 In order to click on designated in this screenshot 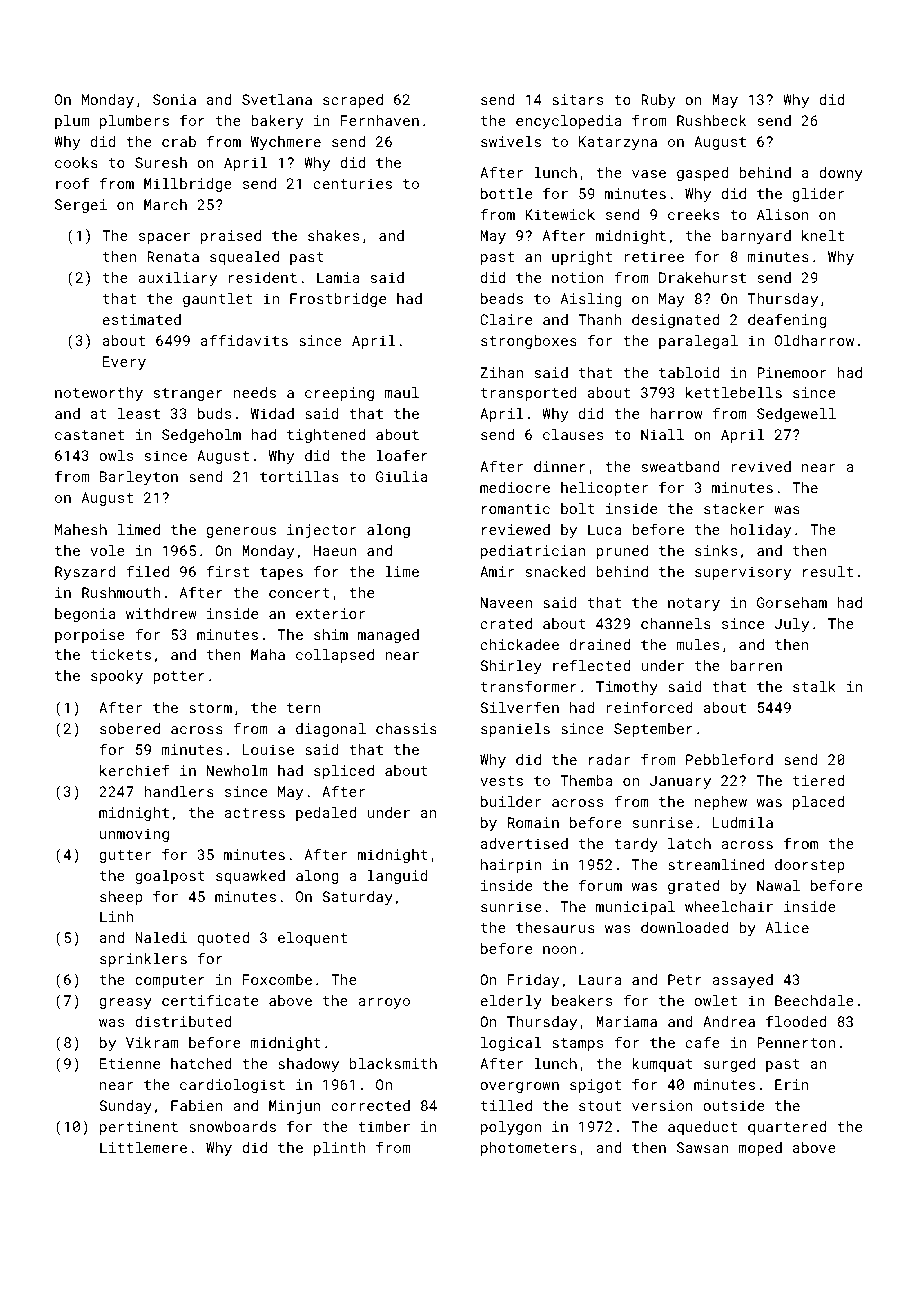, I will do `click(675, 321)`.
